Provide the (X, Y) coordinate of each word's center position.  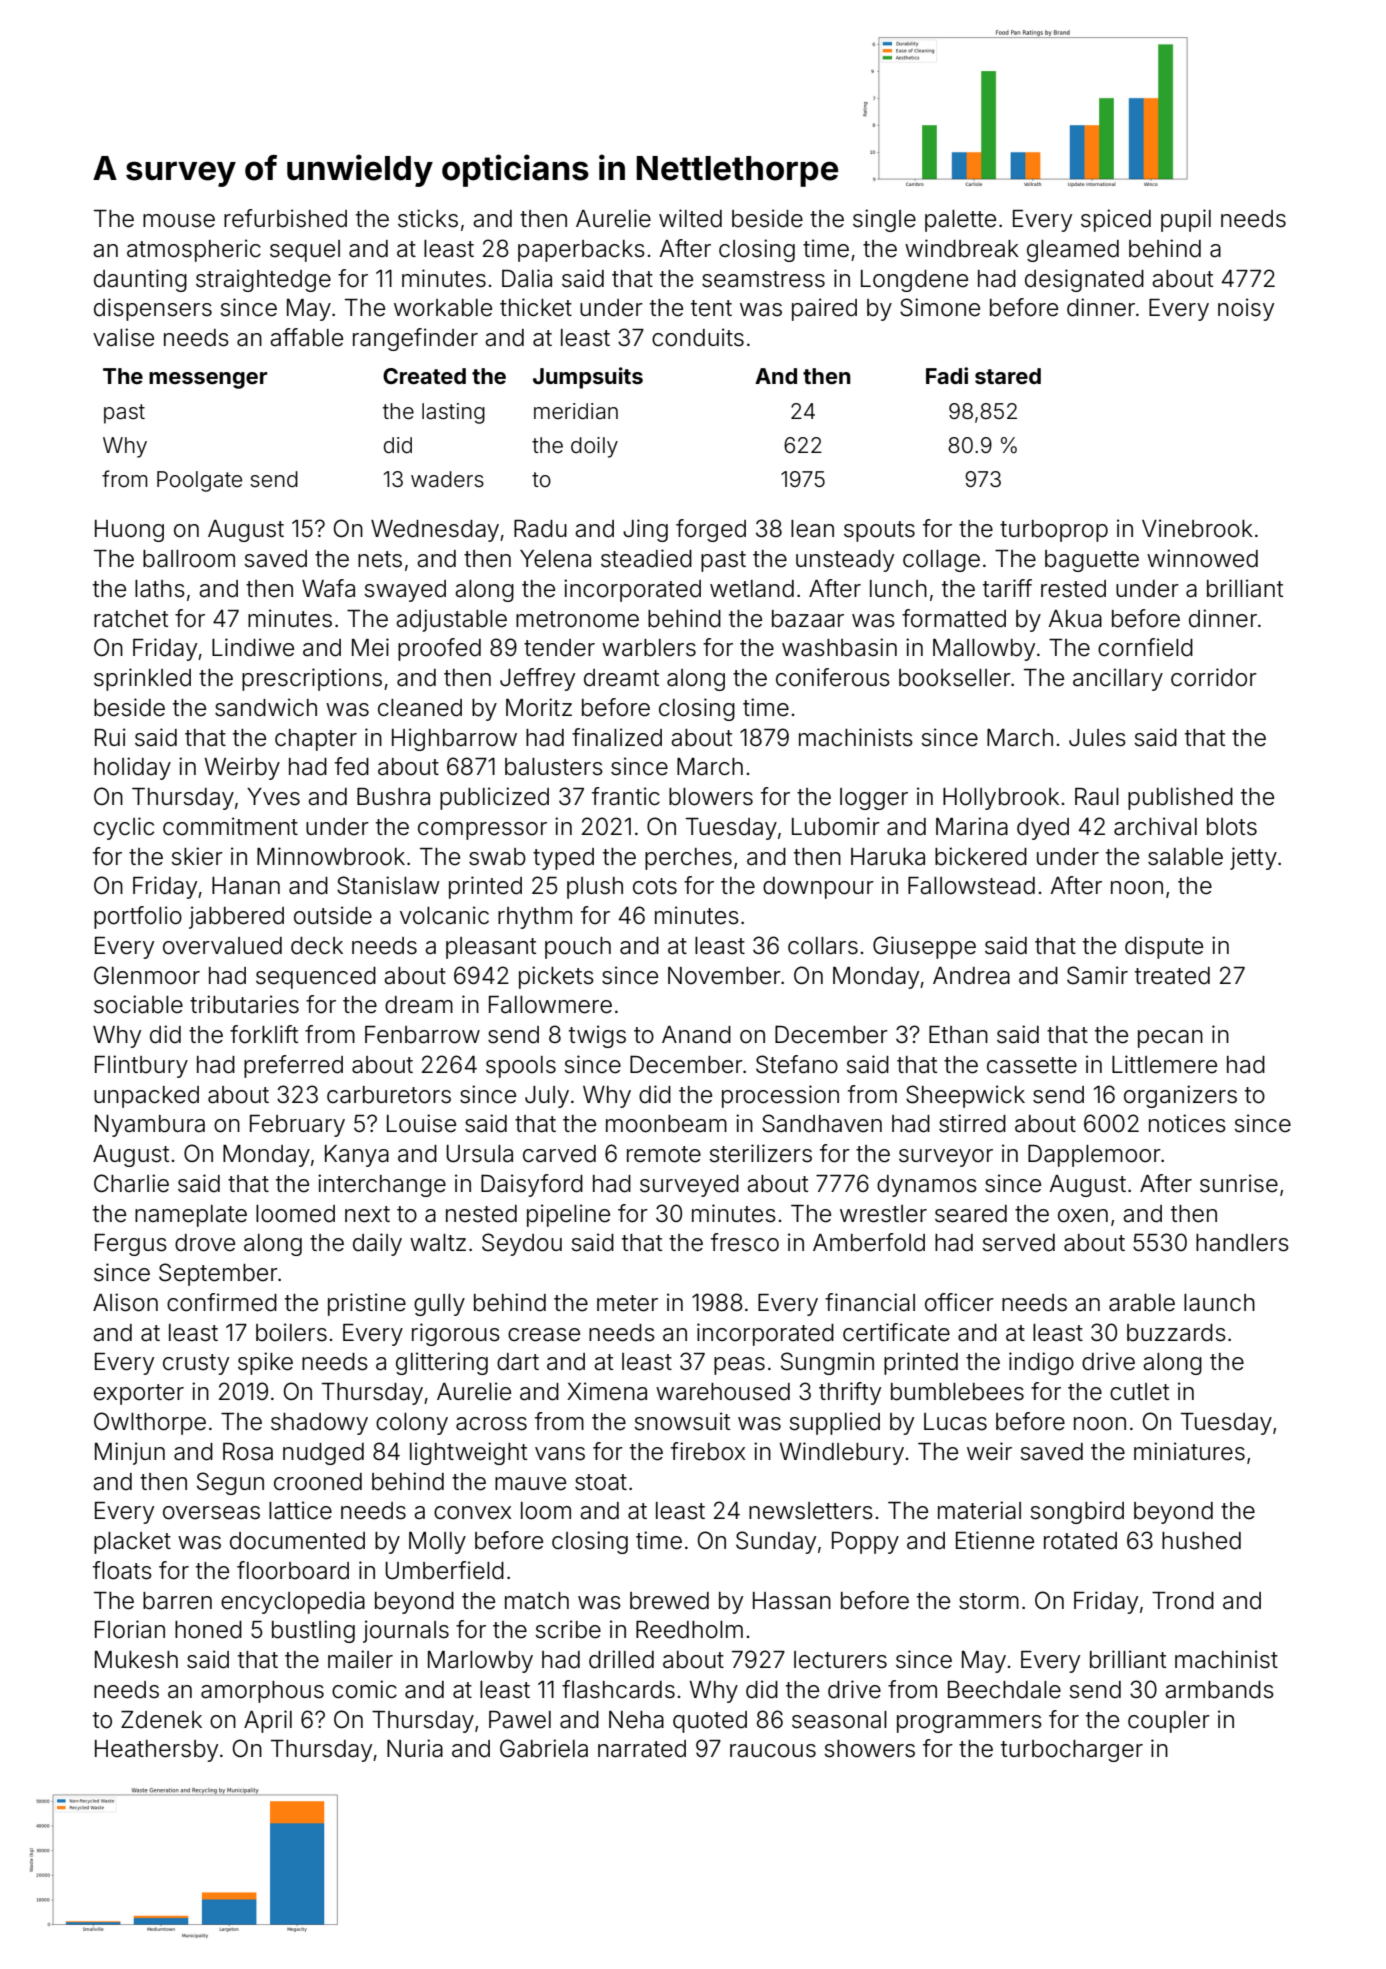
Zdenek (161, 1720)
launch (1219, 1303)
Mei (370, 647)
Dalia (527, 278)
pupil (1186, 220)
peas (739, 1366)
